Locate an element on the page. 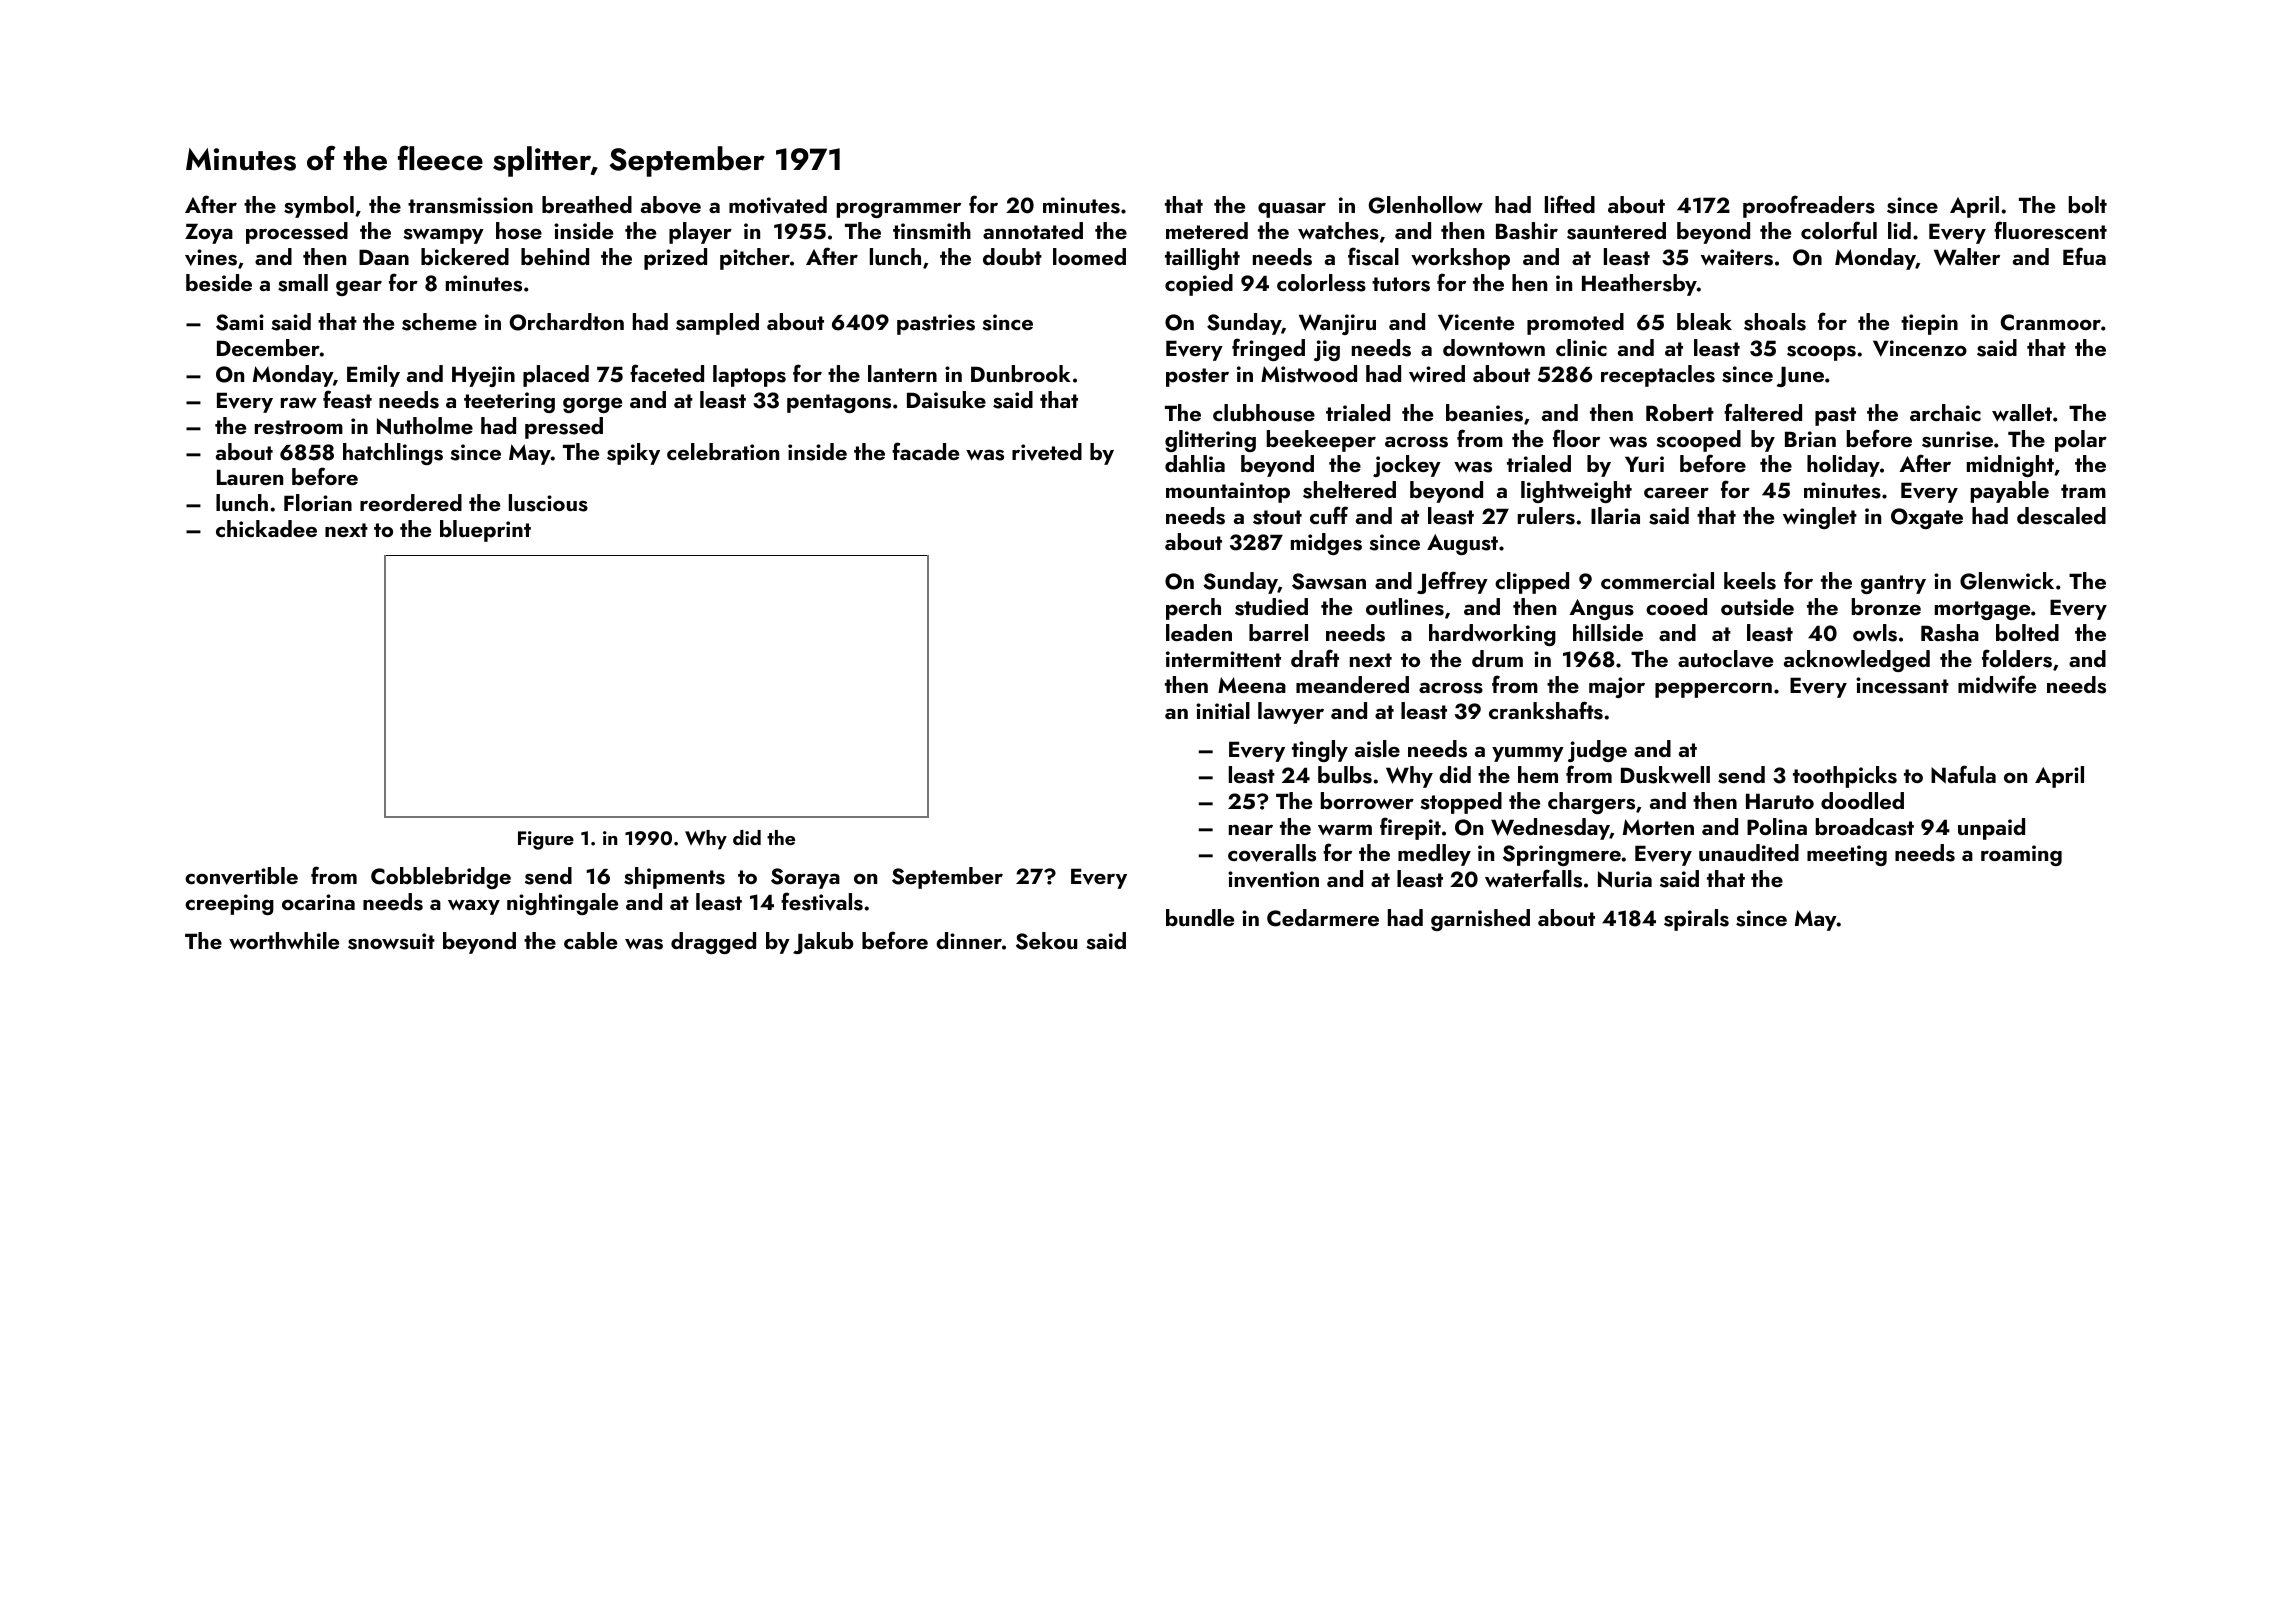 The height and width of the document is (1620, 2292). midwife is located at coordinates (1997, 684).
